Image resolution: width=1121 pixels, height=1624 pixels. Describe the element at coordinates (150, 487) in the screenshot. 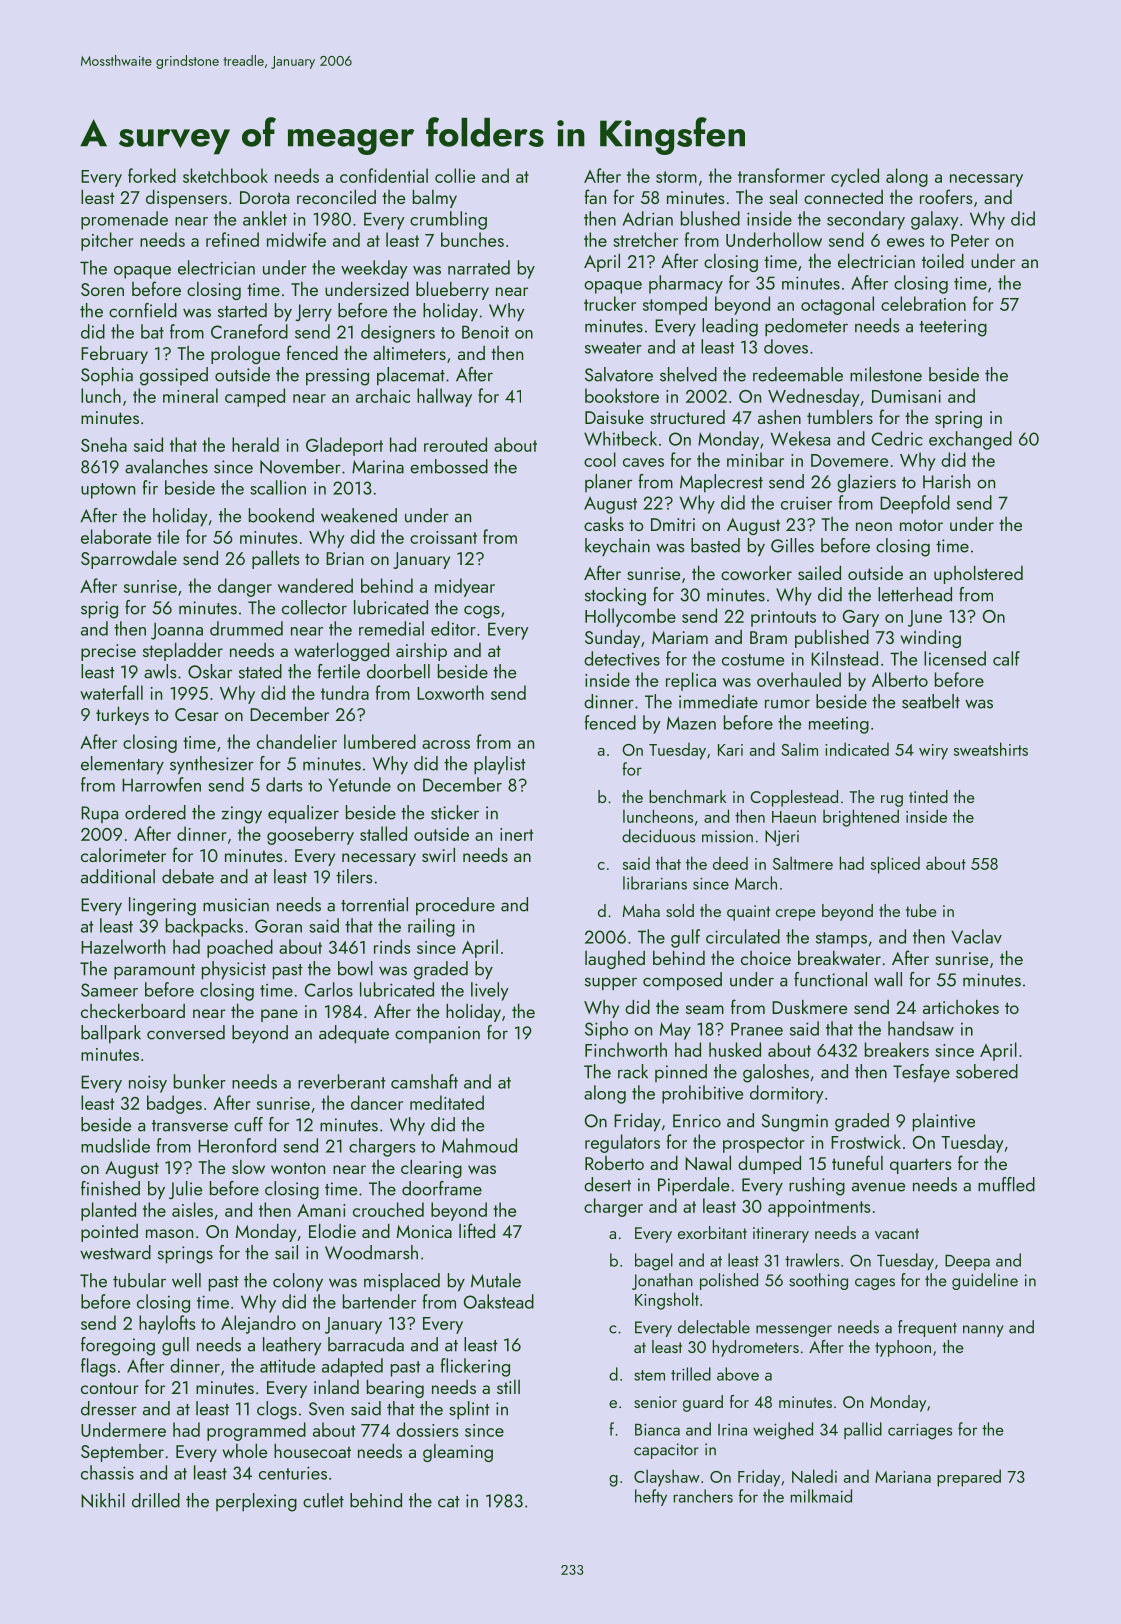

I see `fir` at that location.
